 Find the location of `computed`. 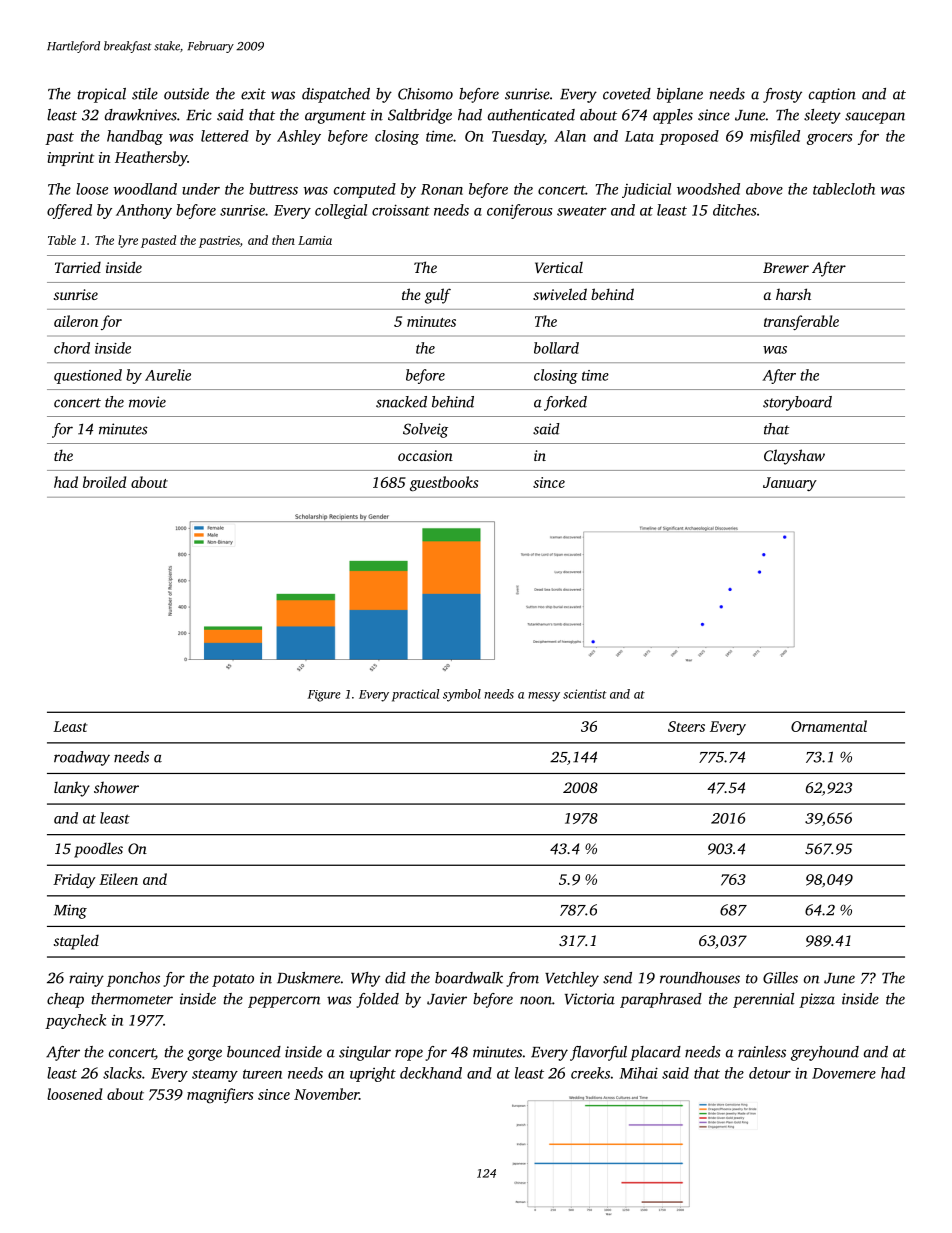

computed is located at coordinates (365, 190).
